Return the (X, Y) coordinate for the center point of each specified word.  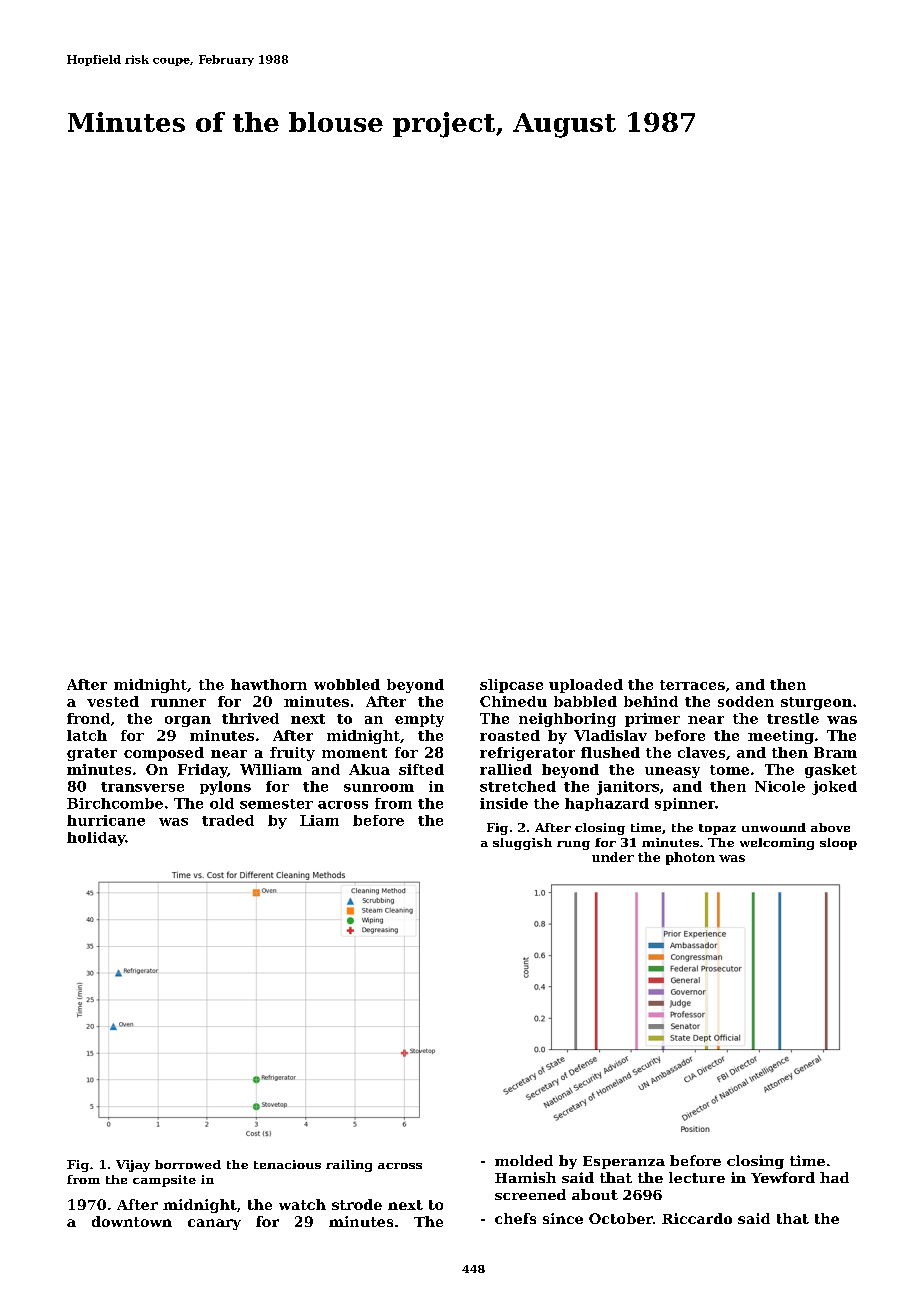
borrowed (188, 1164)
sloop (838, 844)
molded (524, 1160)
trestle (793, 718)
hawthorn (269, 684)
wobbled (347, 684)
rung (573, 845)
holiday (96, 839)
